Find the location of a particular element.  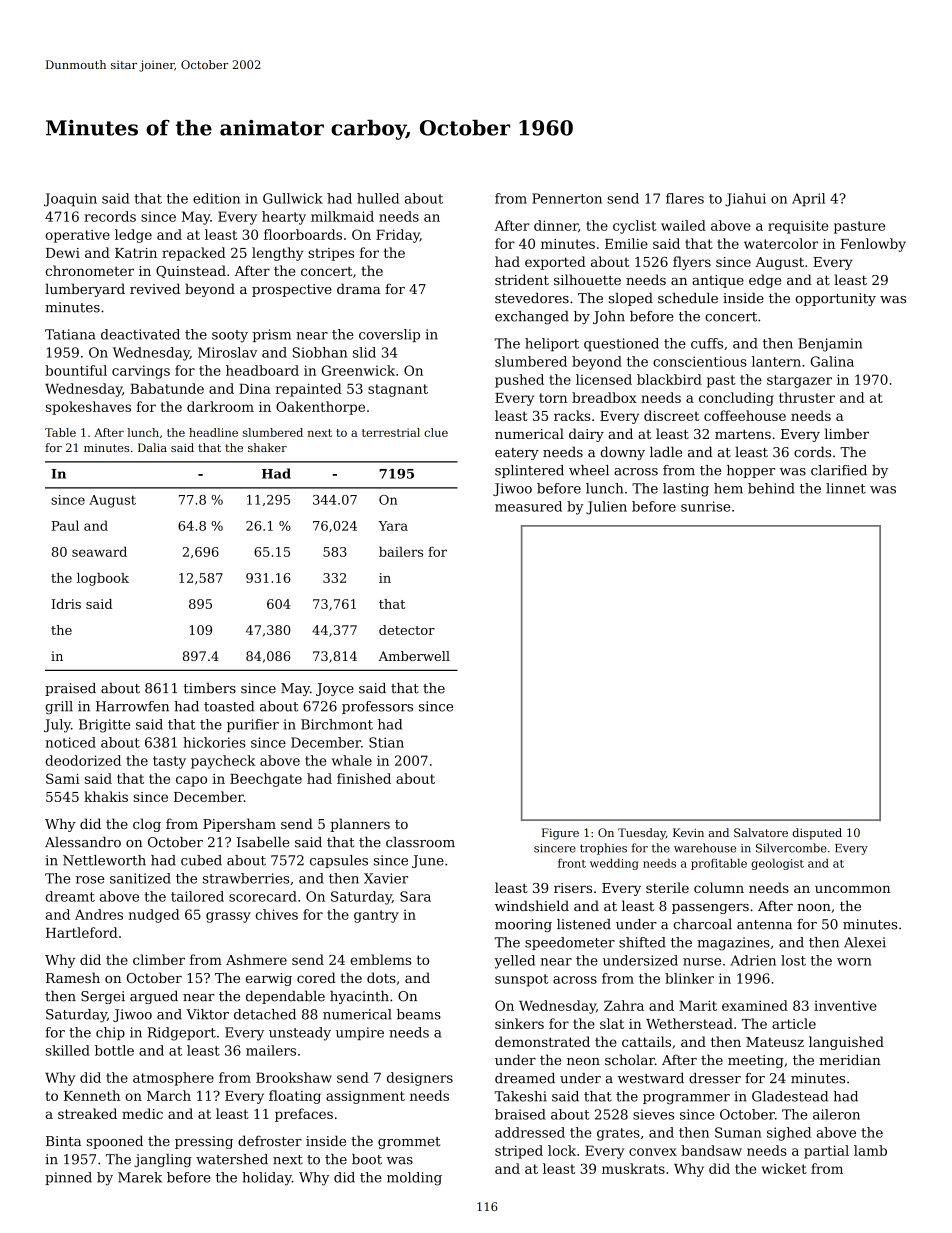

inventive is located at coordinates (845, 1006).
